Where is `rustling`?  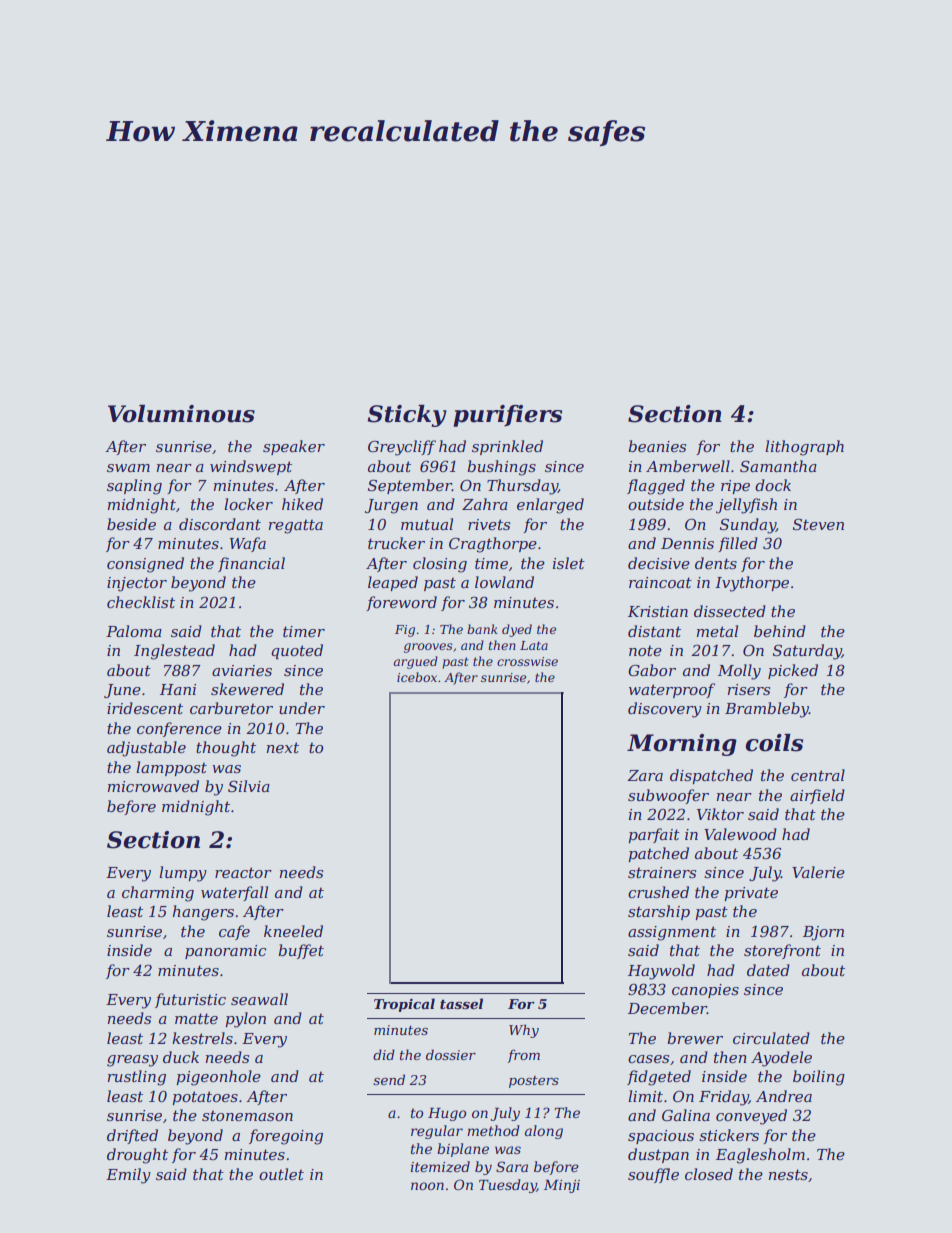 rustling is located at coordinates (137, 1078).
